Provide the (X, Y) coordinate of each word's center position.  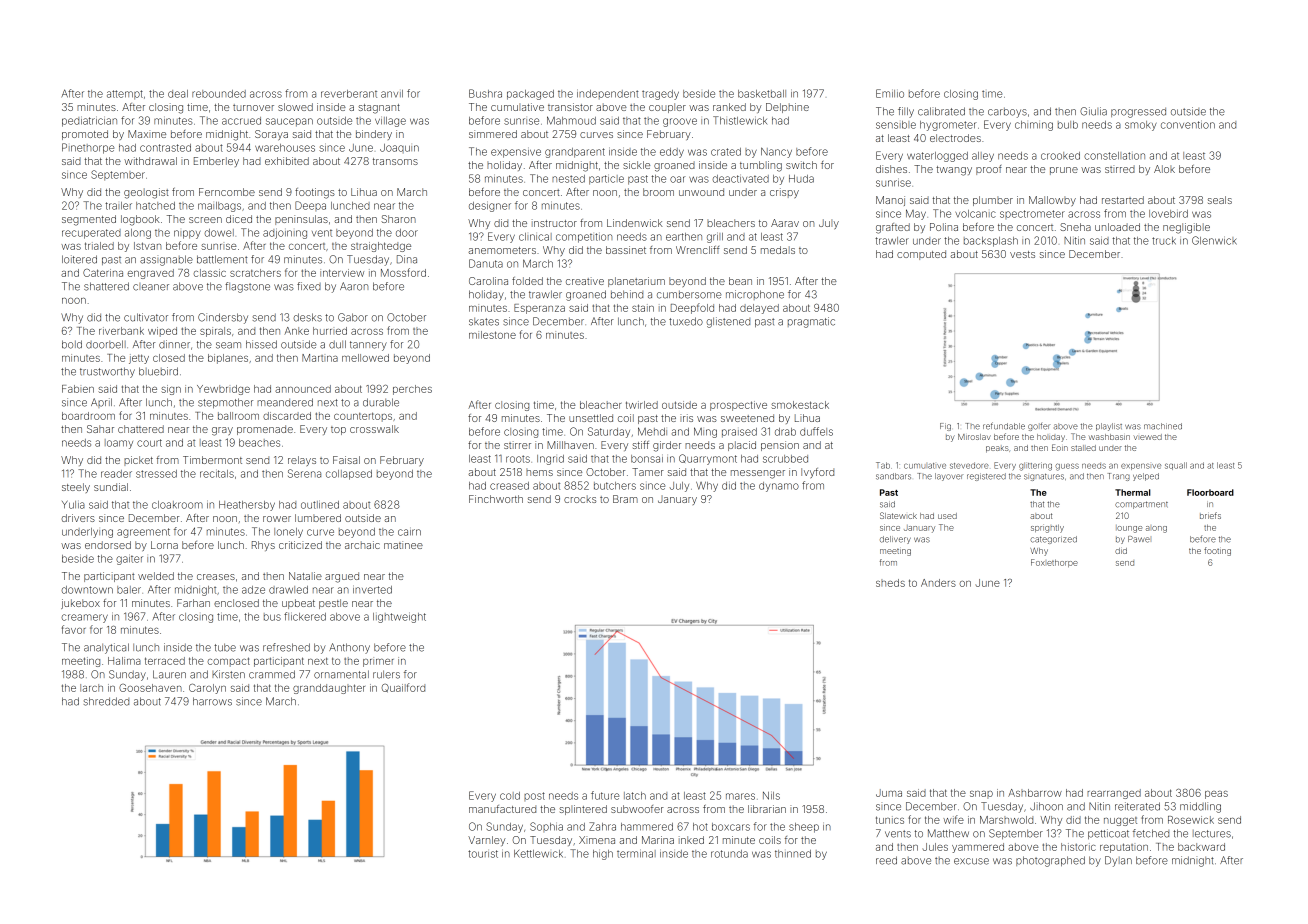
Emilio (890, 93)
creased (509, 486)
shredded (106, 701)
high (603, 855)
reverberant (349, 94)
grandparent (575, 153)
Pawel (1139, 539)
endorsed (108, 545)
